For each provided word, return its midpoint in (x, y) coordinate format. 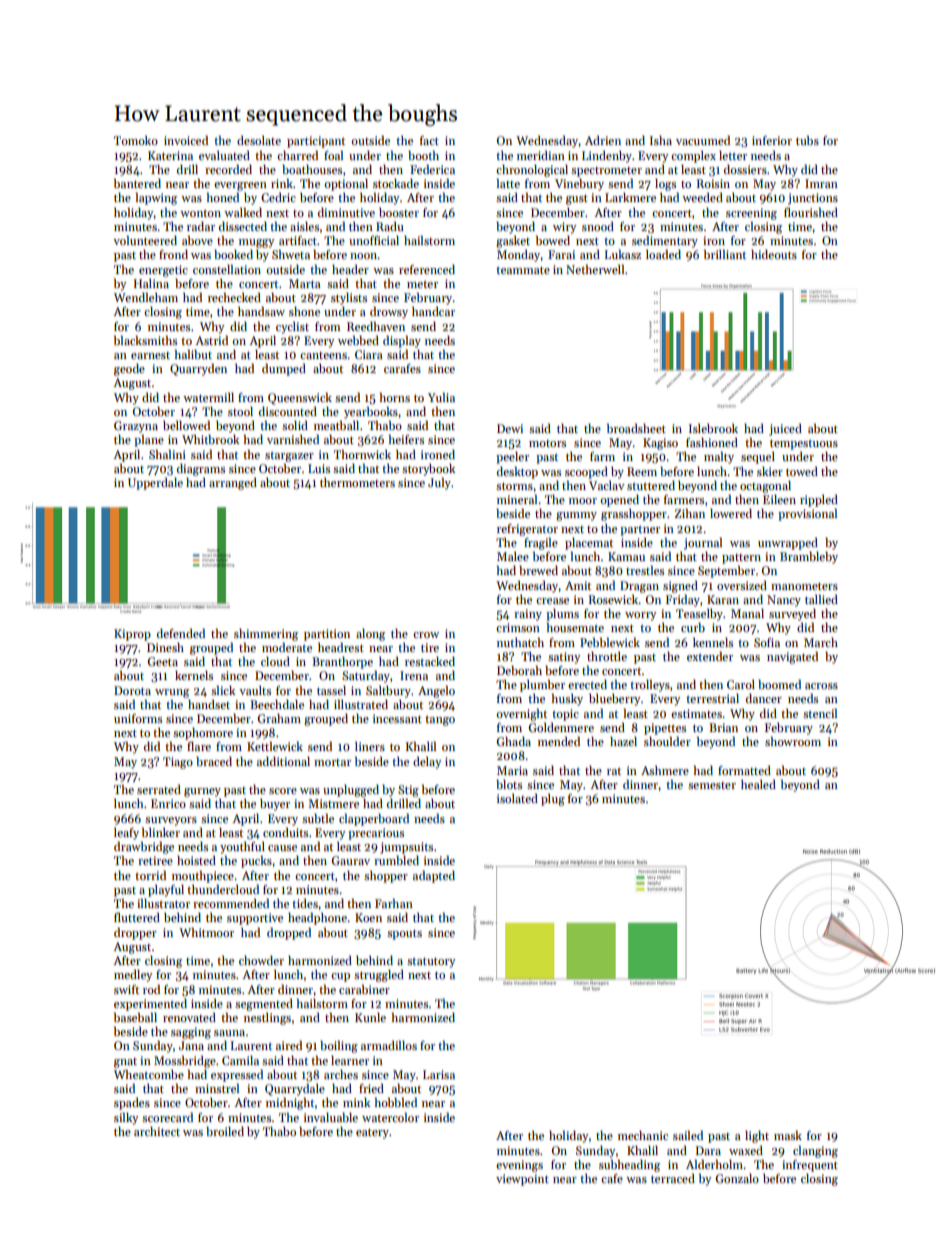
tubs (807, 140)
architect (157, 1131)
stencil (820, 713)
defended (181, 633)
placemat (589, 544)
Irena (414, 675)
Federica (432, 169)
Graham (279, 718)
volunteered (145, 240)
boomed (779, 684)
